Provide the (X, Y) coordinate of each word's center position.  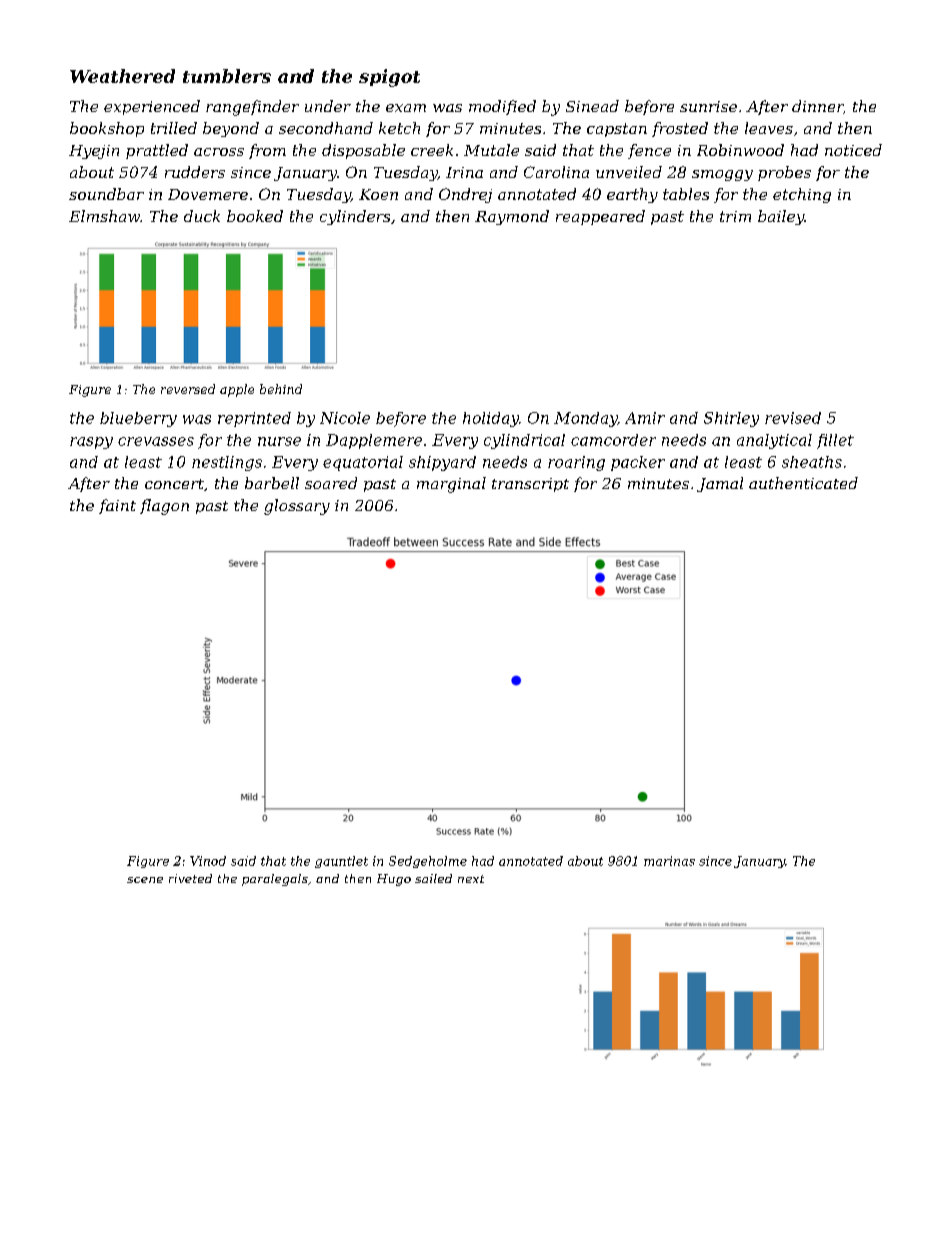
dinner (817, 106)
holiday (491, 419)
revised (793, 418)
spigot (389, 78)
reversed (188, 389)
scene (145, 880)
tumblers (227, 76)
